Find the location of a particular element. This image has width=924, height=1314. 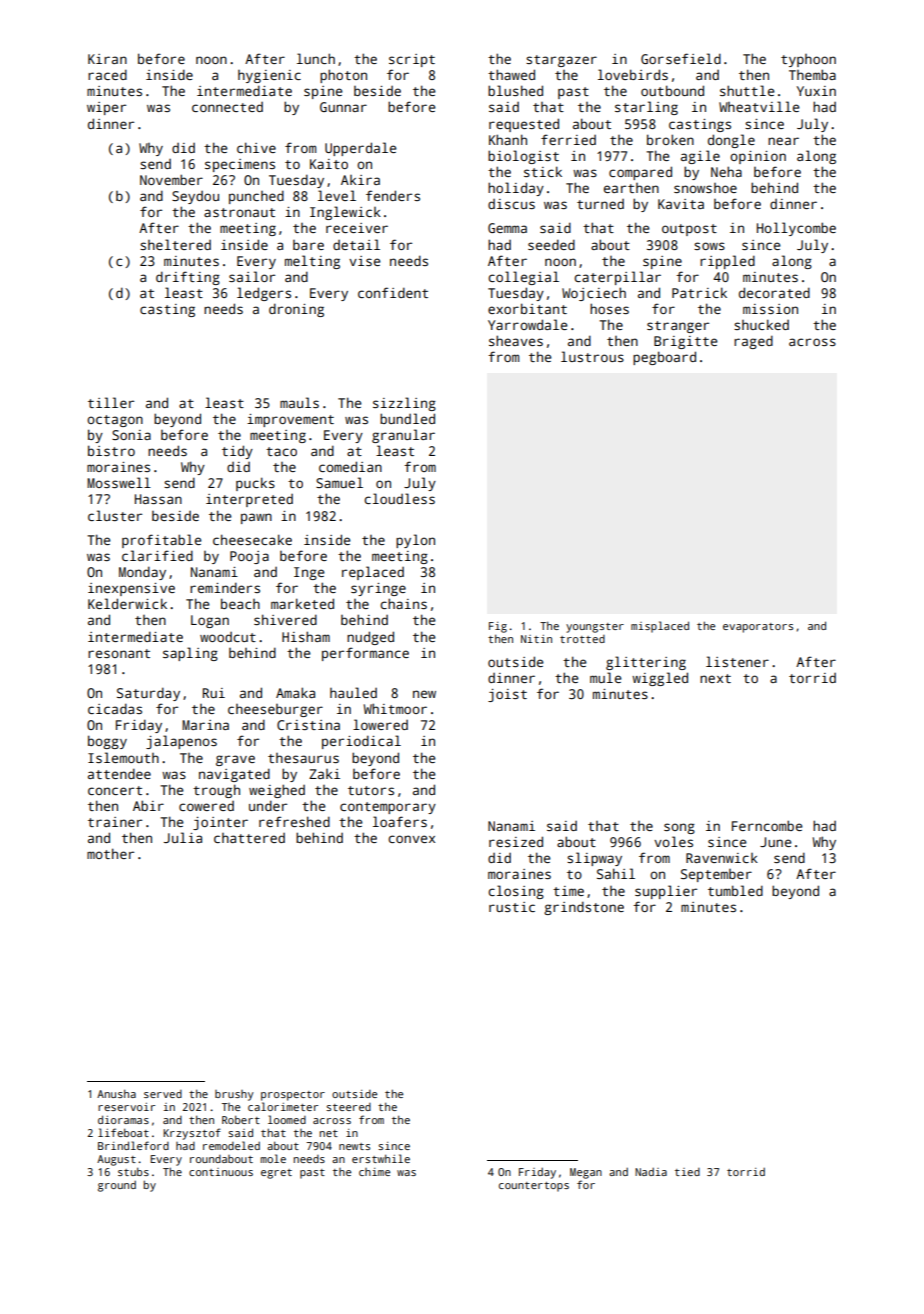

tiller is located at coordinates (111, 402).
